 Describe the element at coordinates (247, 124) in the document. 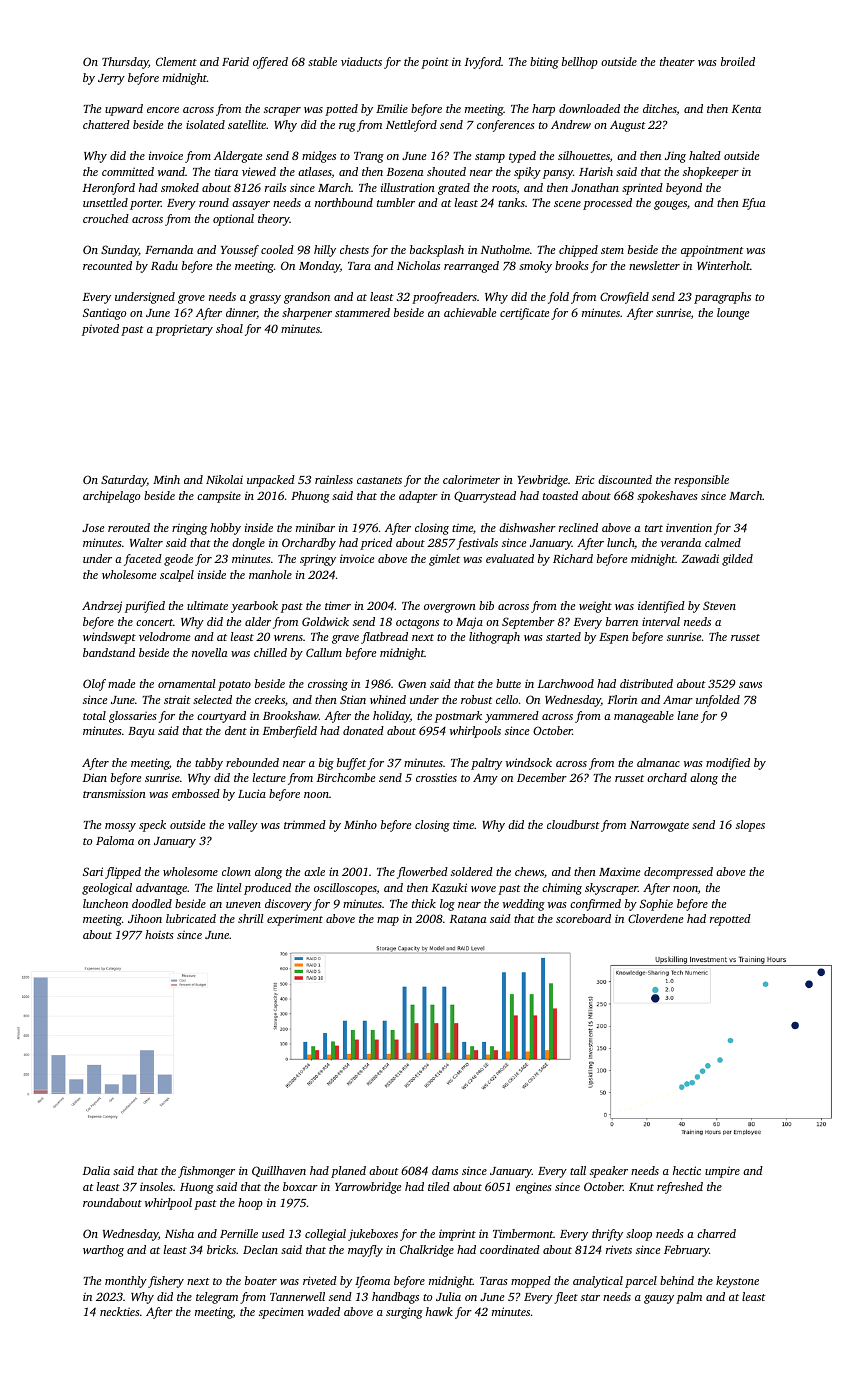

I see `satellite` at that location.
